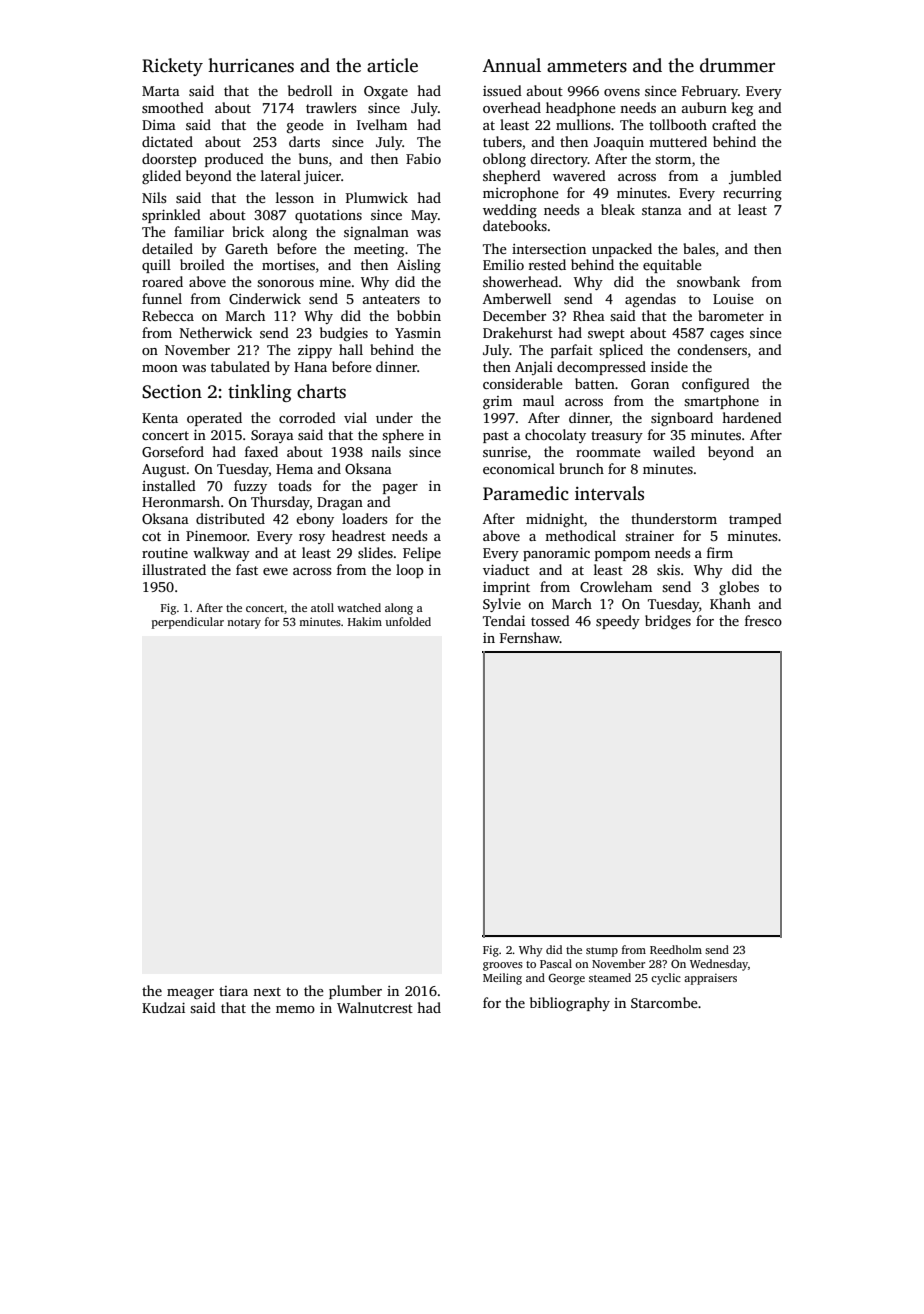  Describe the element at coordinates (188, 623) in the page. I see `perpendicular` at that location.
